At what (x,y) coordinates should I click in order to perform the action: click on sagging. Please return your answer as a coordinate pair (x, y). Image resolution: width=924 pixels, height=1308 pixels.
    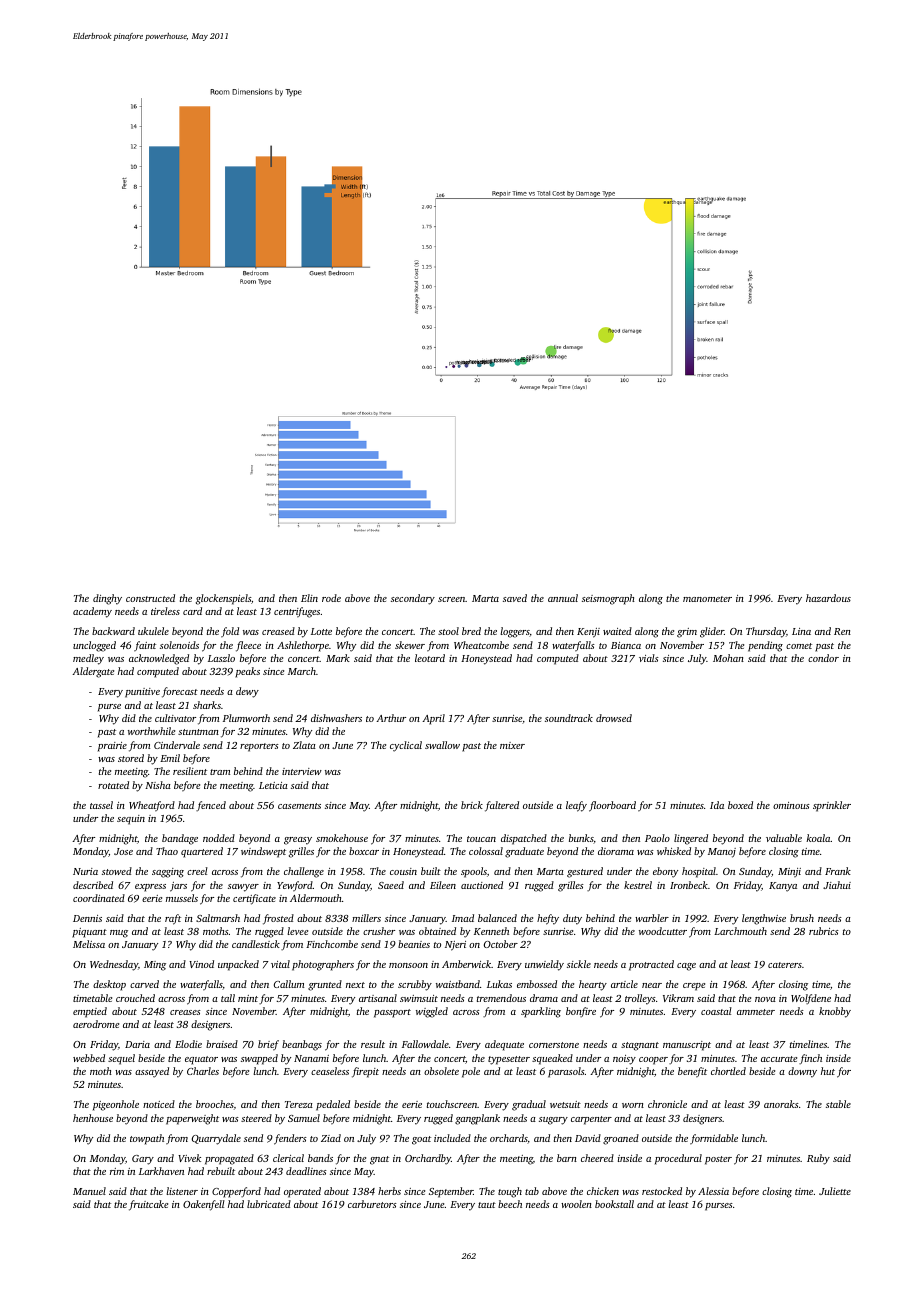
    Looking at the image, I should click on (168, 873).
